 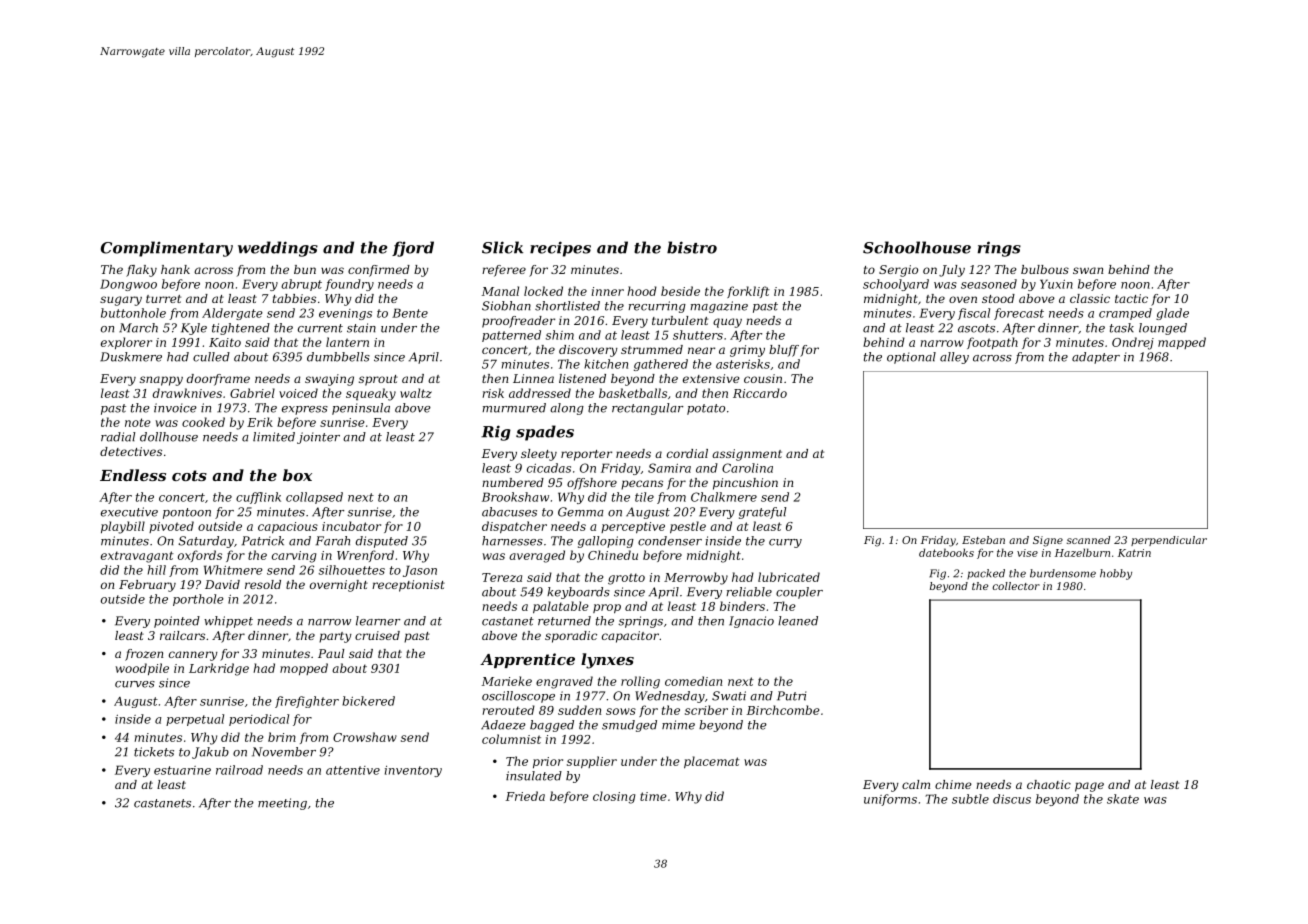 I want to click on bluff, so click(x=784, y=351).
